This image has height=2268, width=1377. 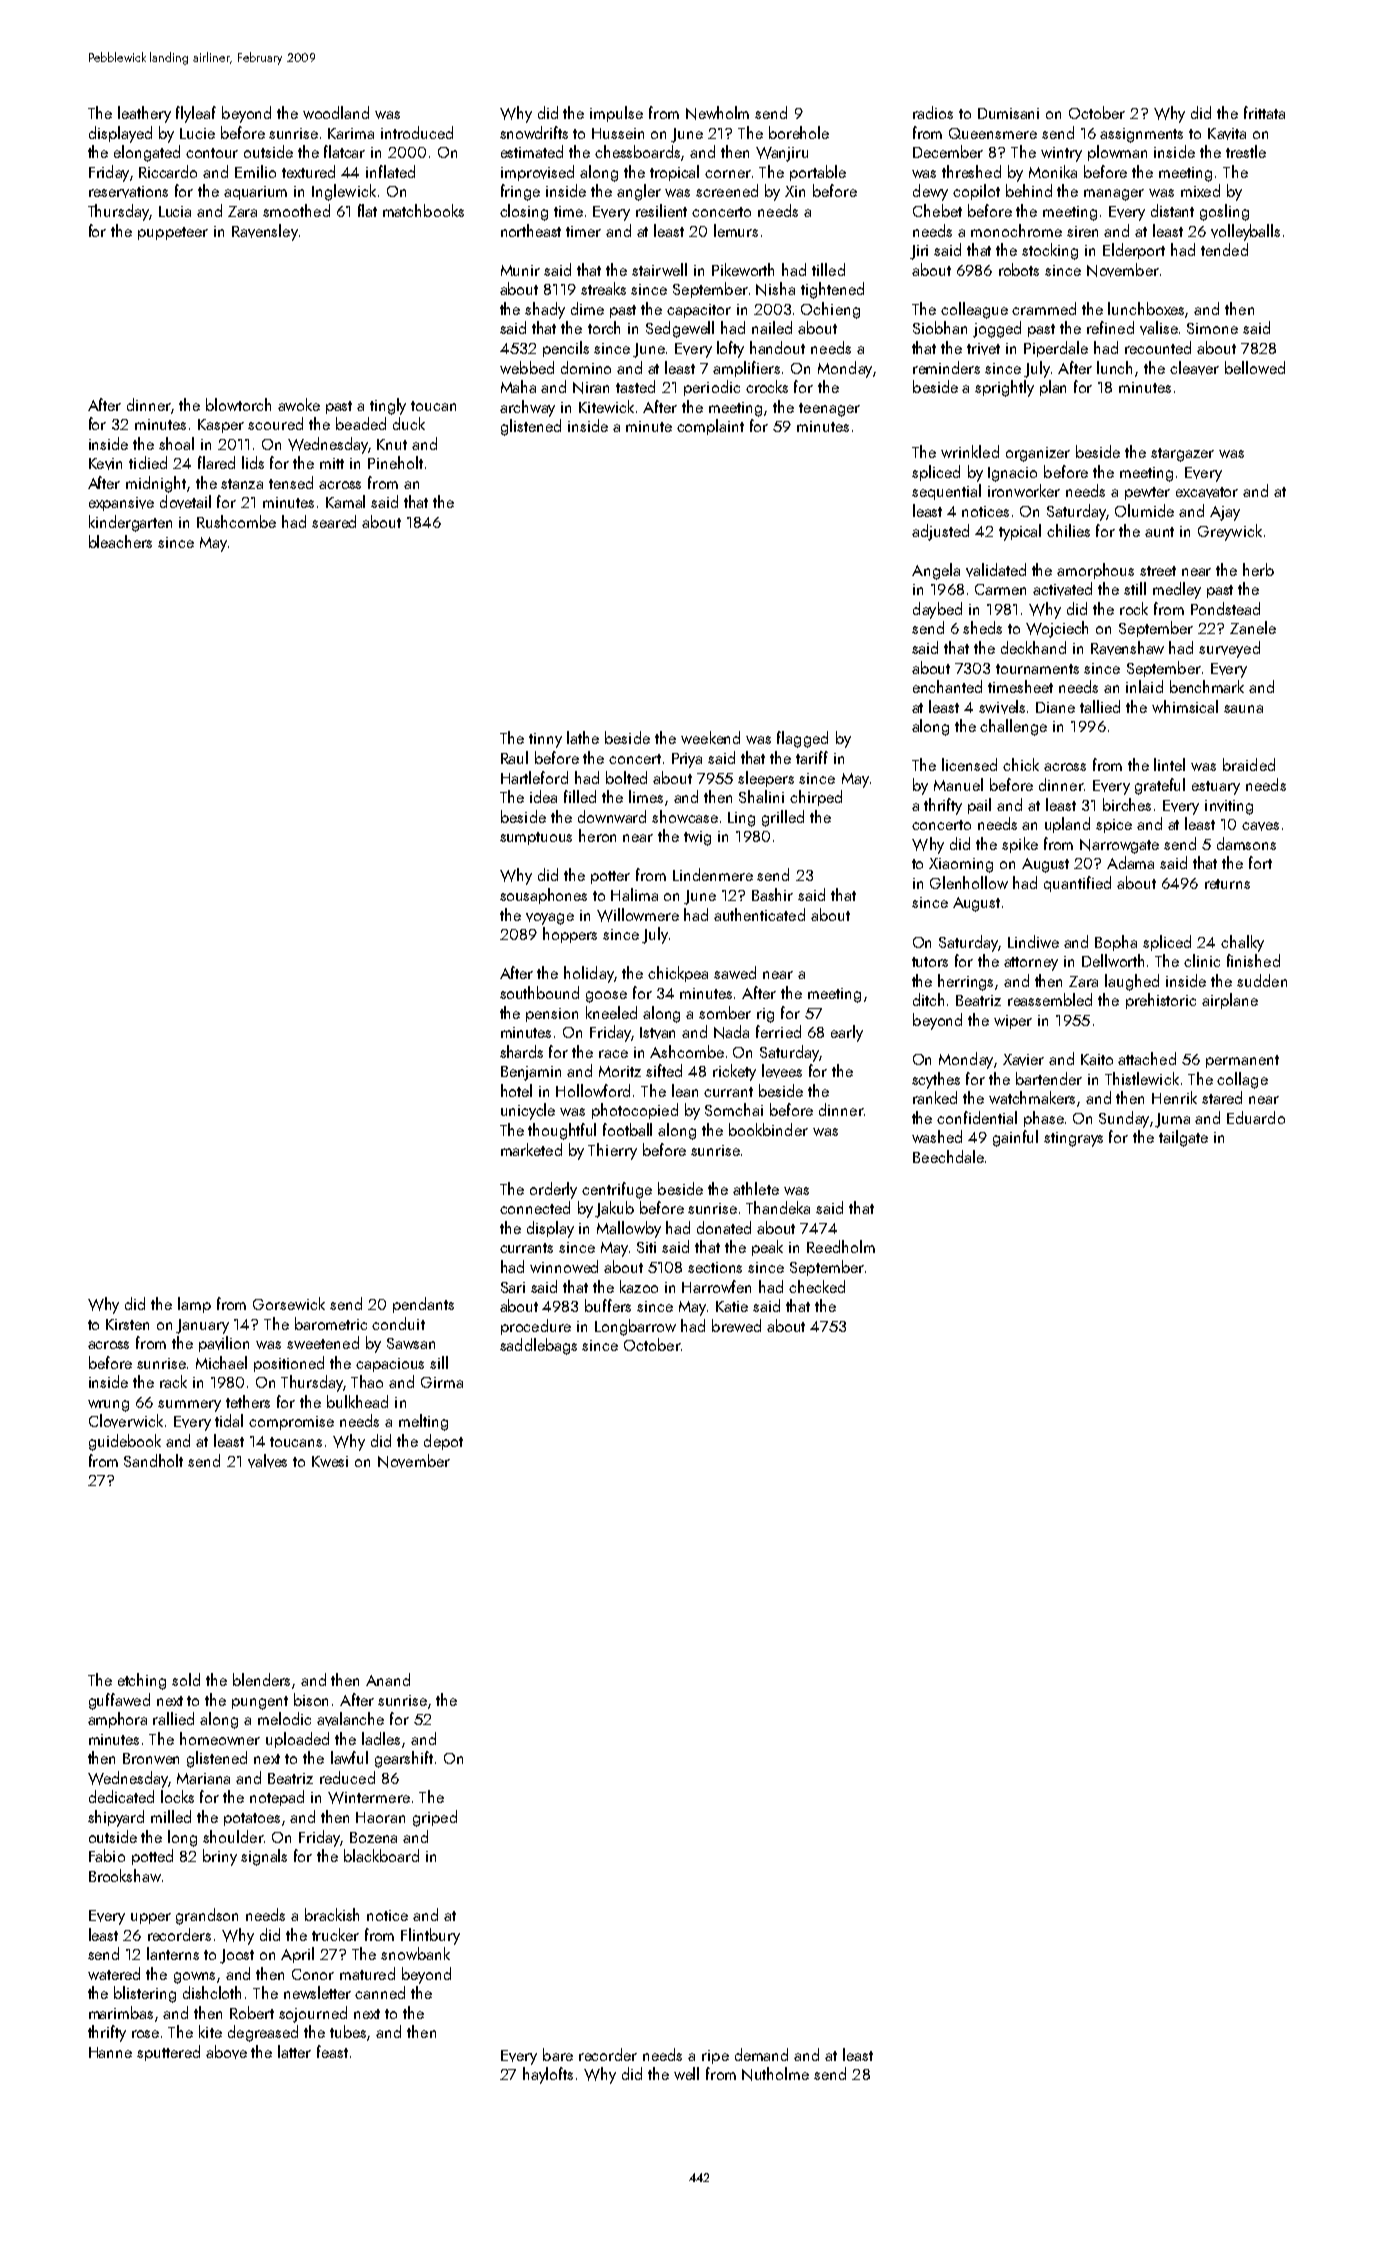 What do you see at coordinates (818, 173) in the image?
I see `portable` at bounding box center [818, 173].
